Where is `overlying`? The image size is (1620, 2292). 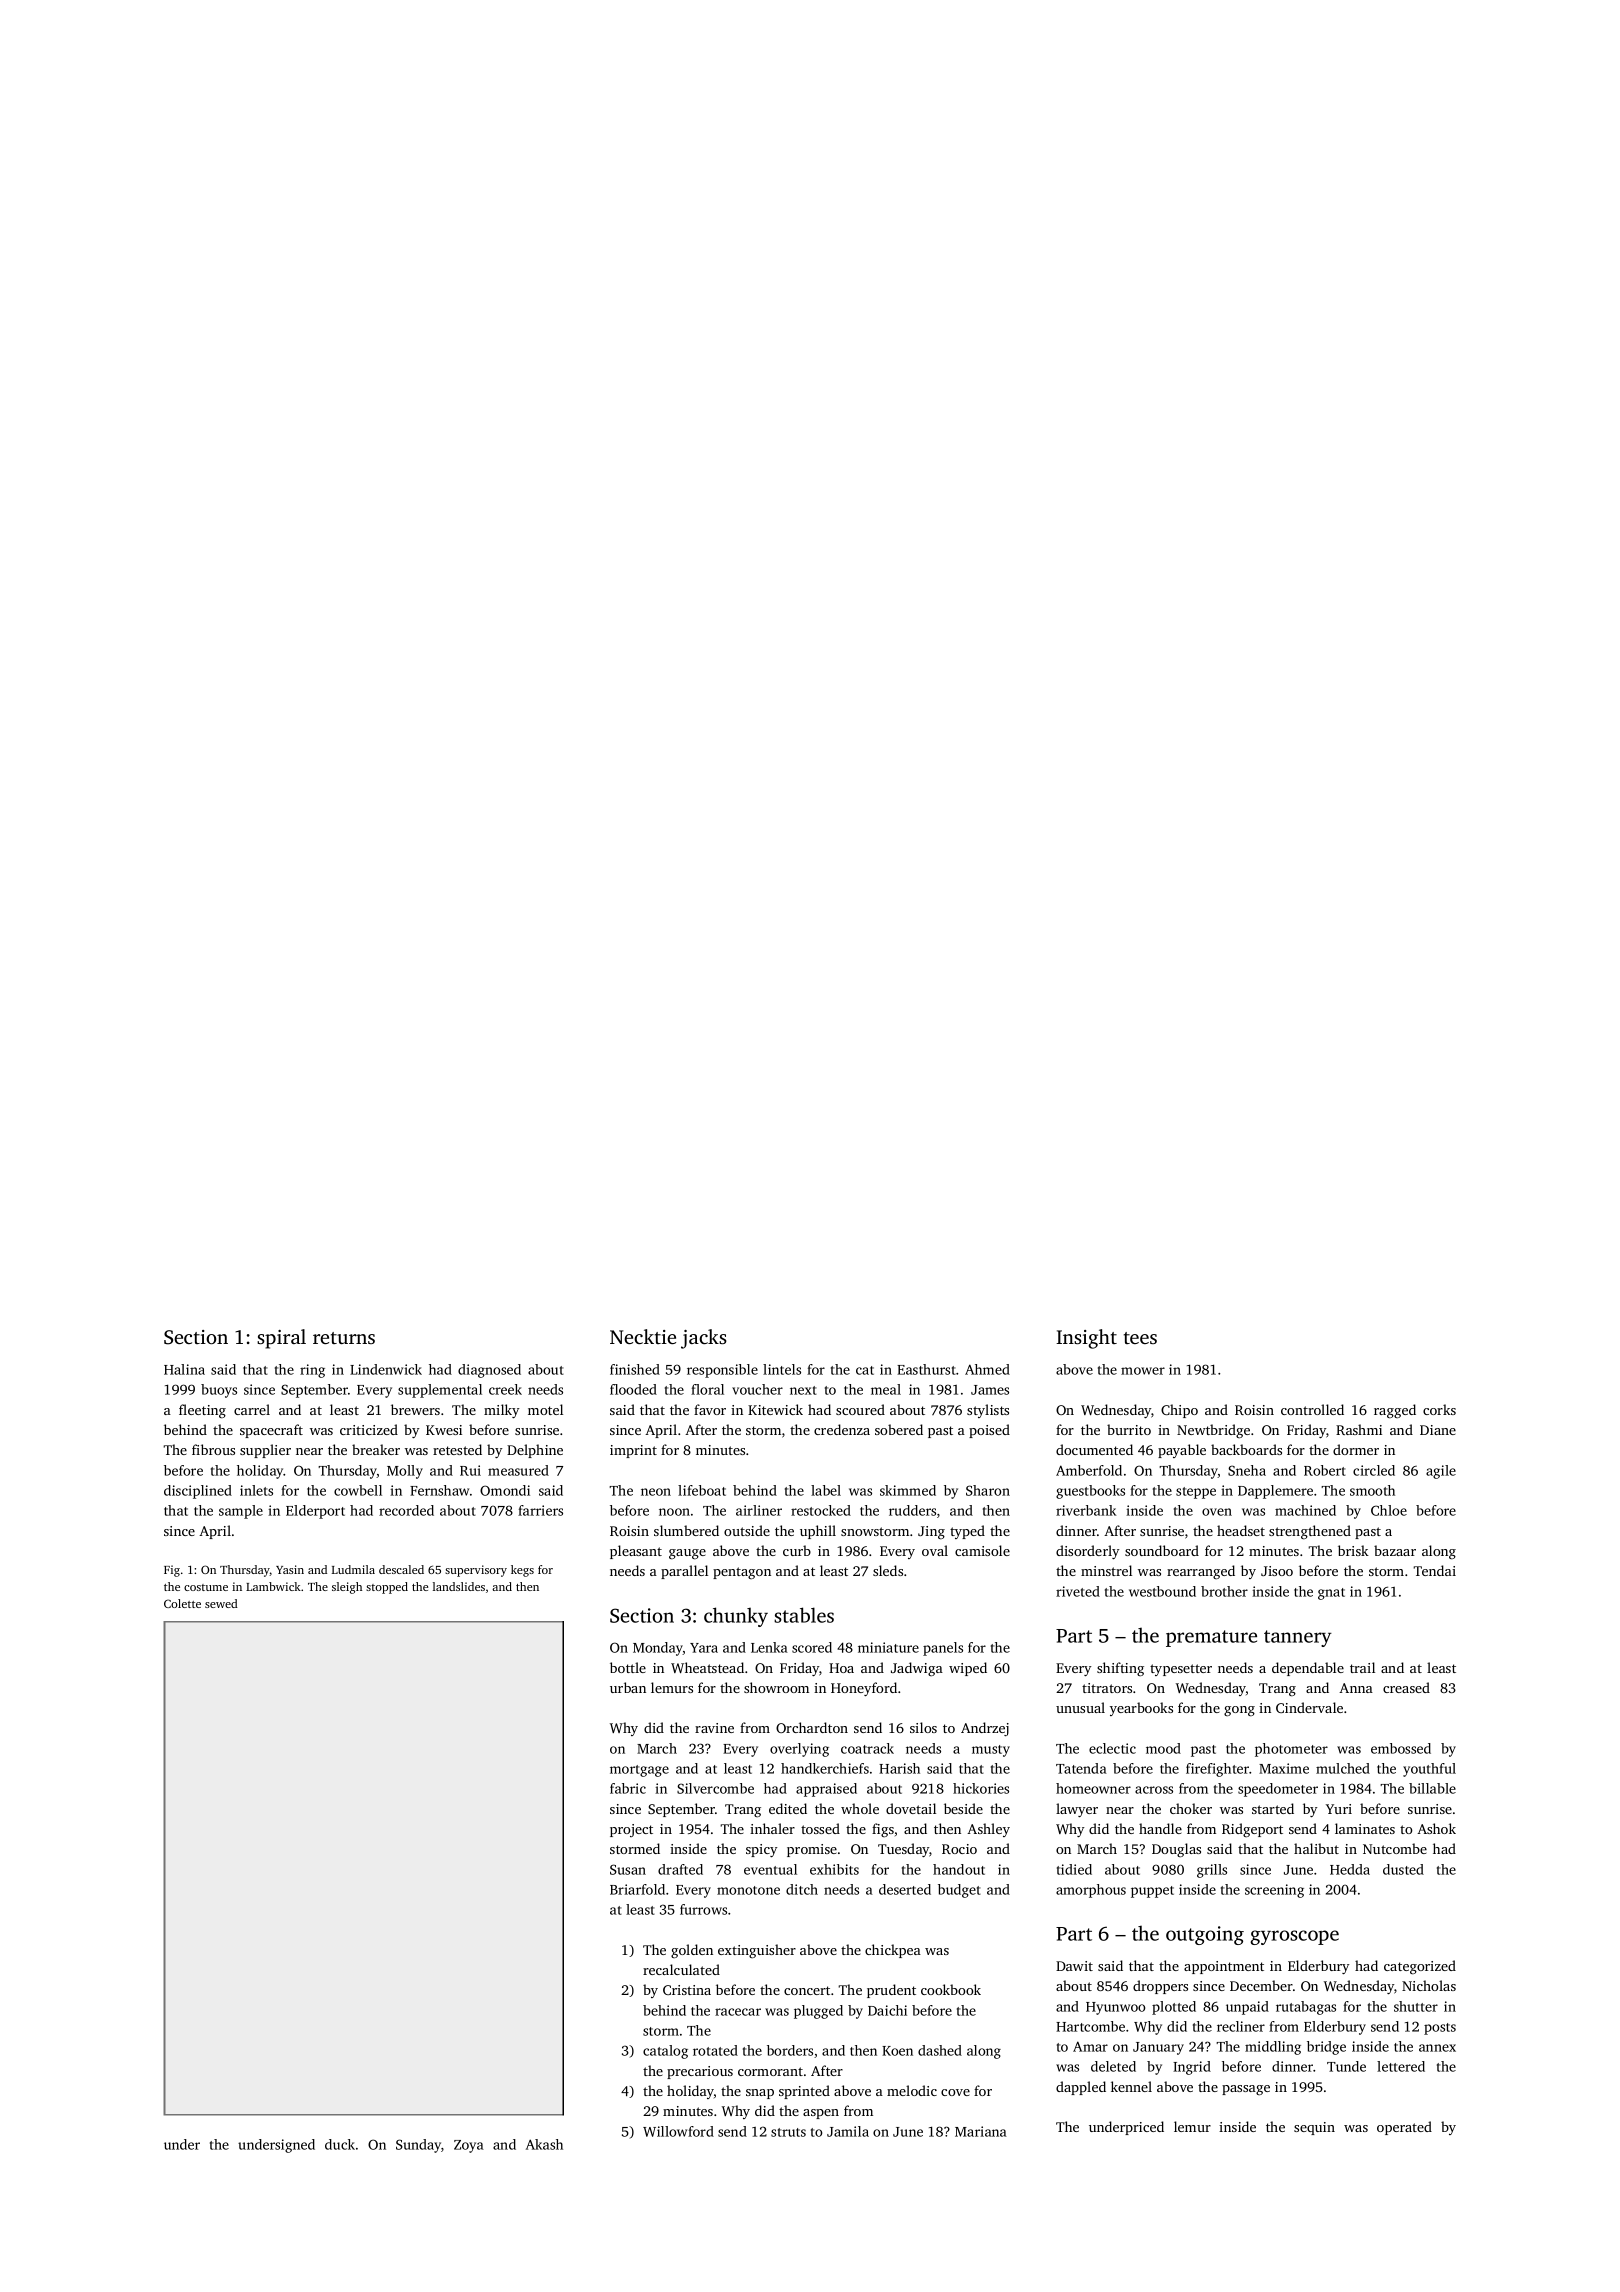 overlying is located at coordinates (799, 1750).
